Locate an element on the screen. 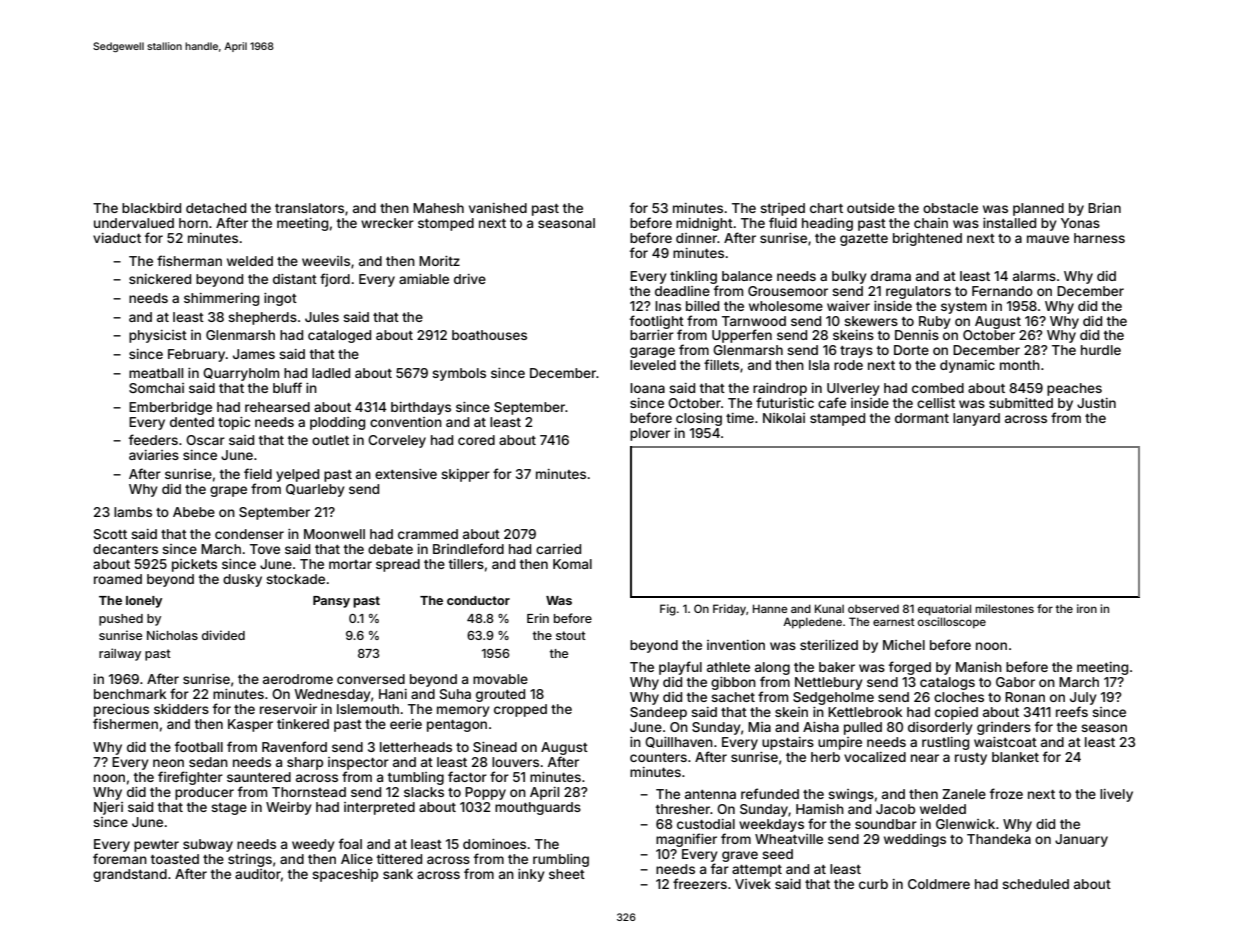  earnest is located at coordinates (894, 622).
